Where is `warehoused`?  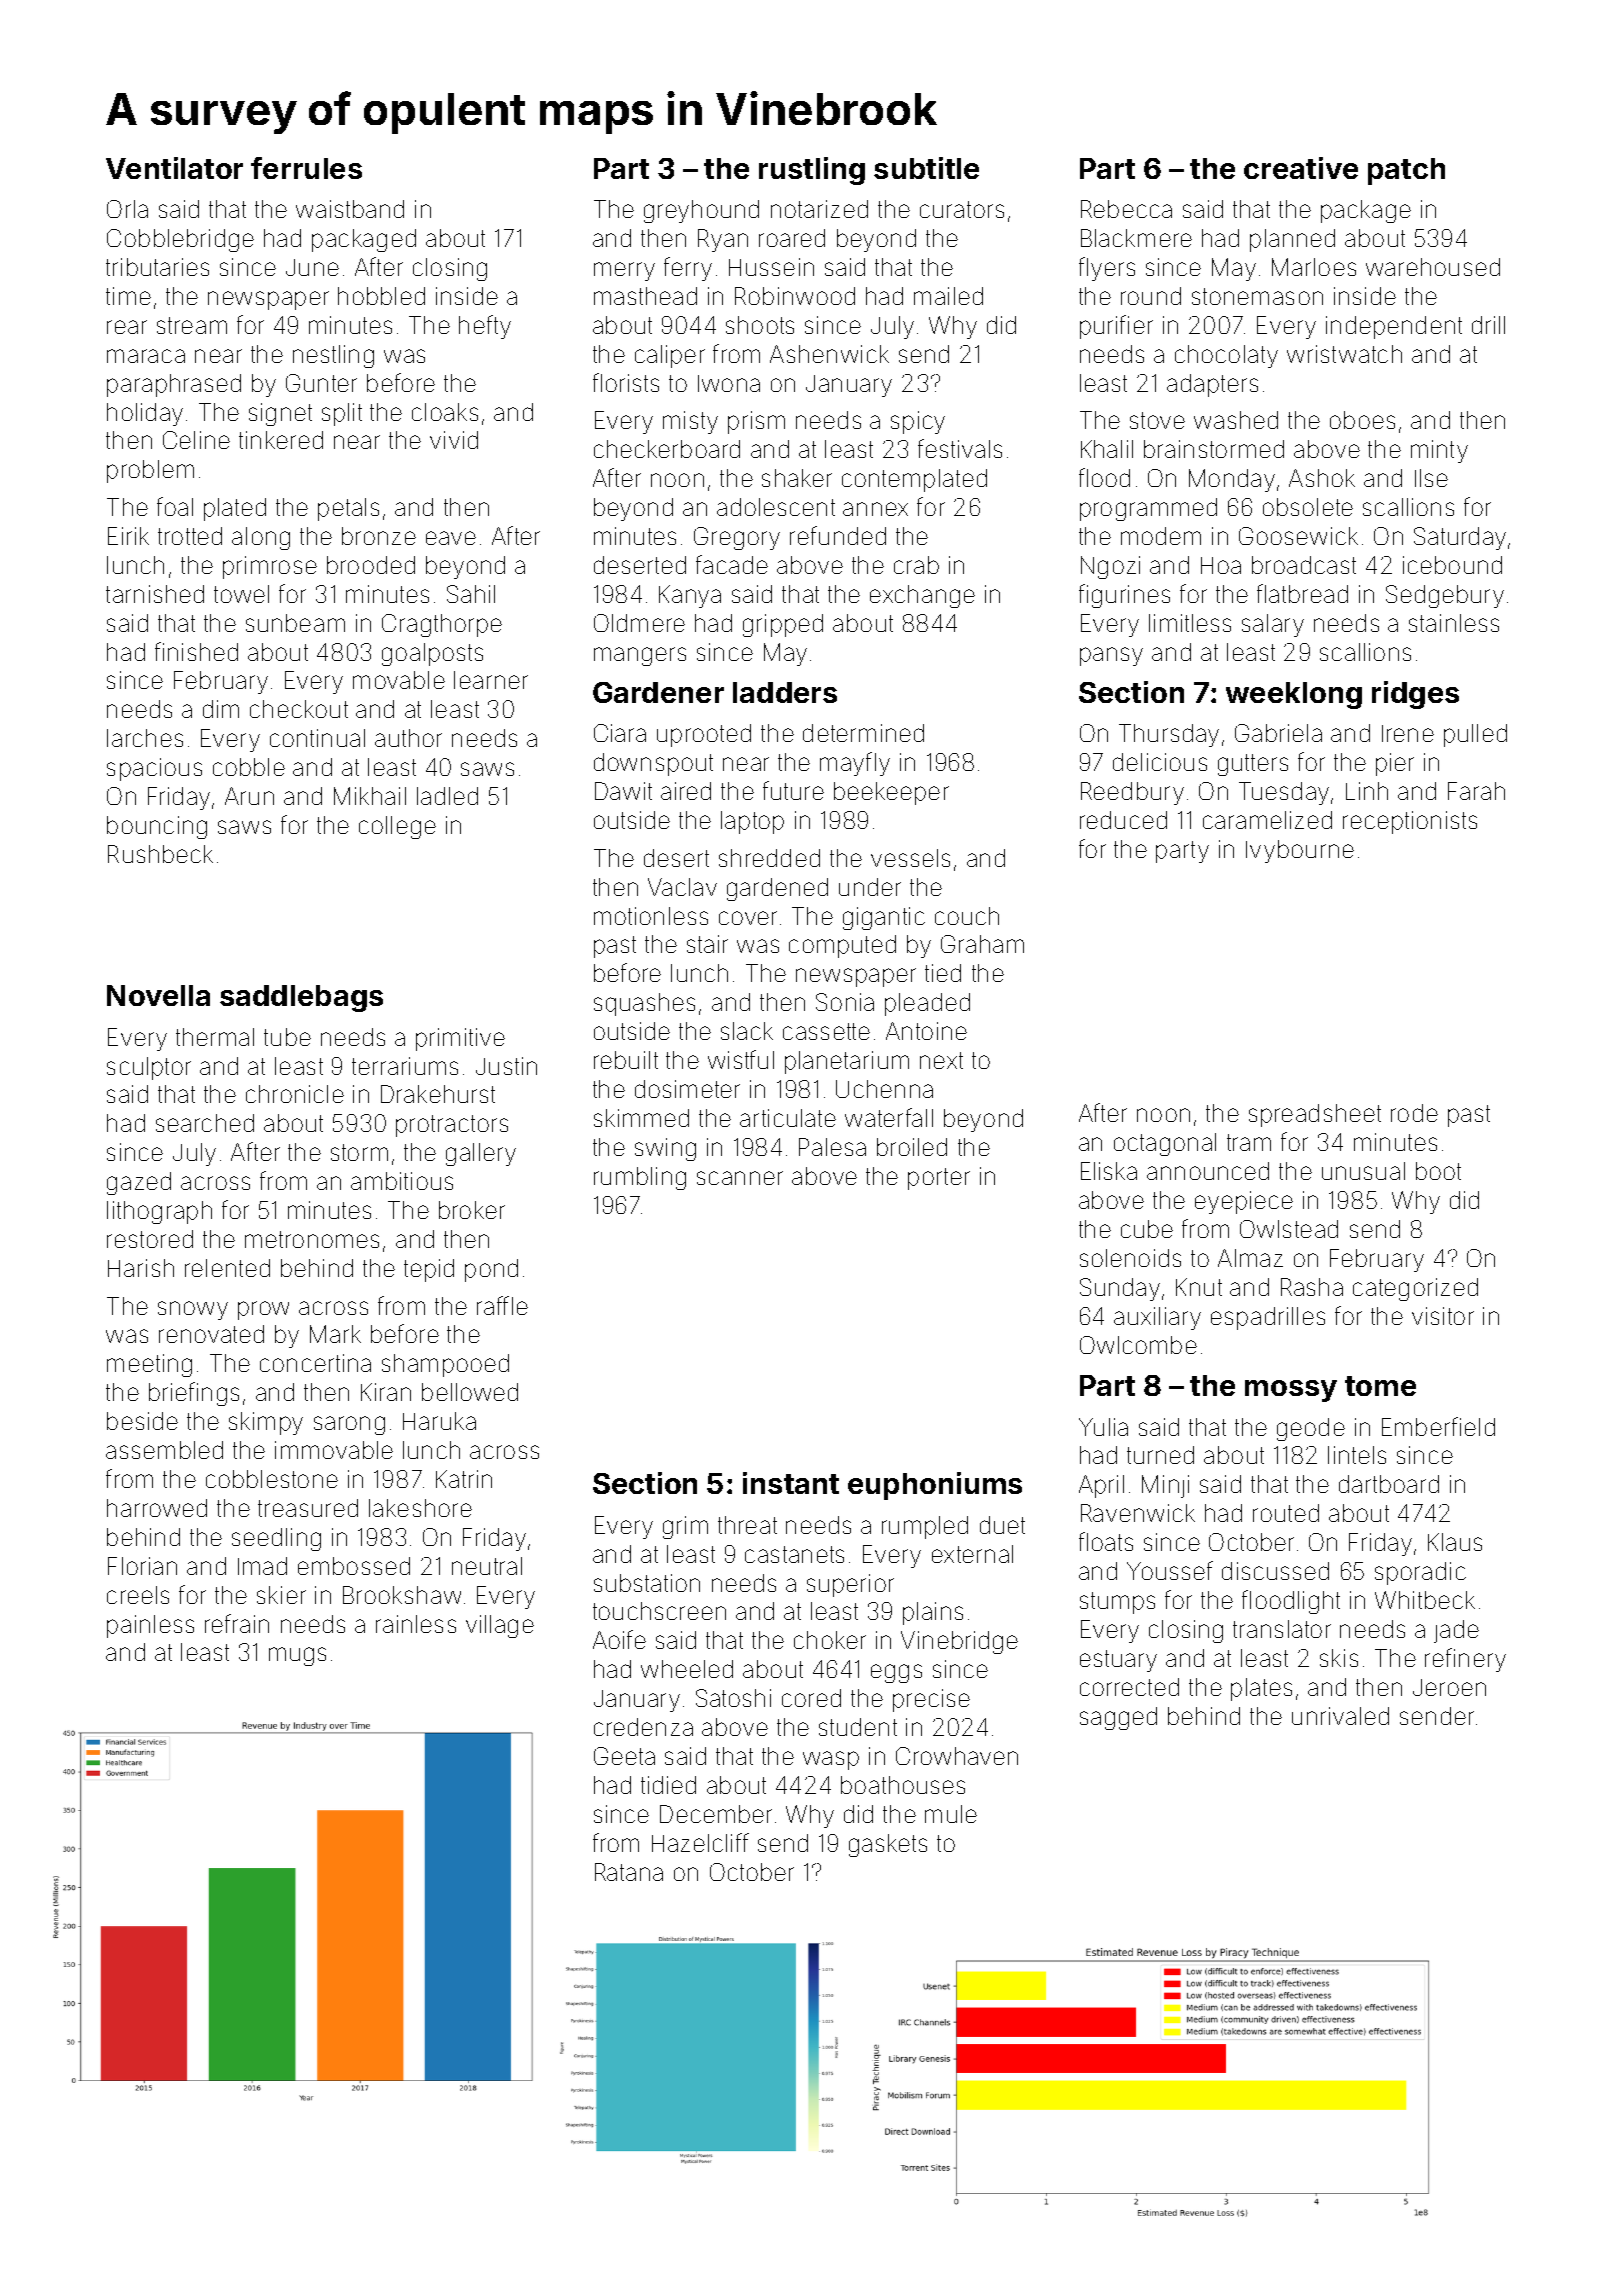 warehoused is located at coordinates (1433, 267).
